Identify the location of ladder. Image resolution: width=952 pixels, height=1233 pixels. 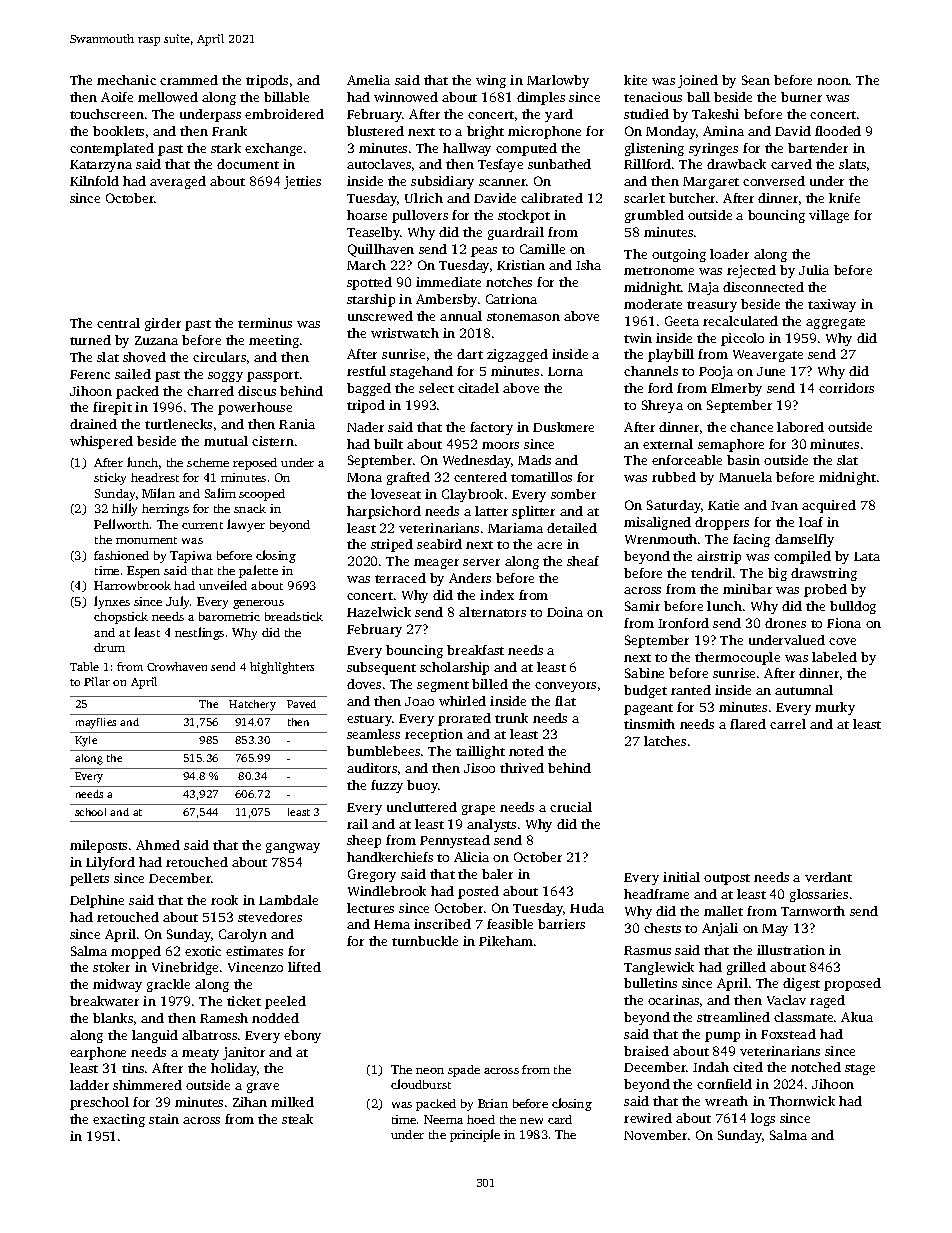
(89, 1085).
